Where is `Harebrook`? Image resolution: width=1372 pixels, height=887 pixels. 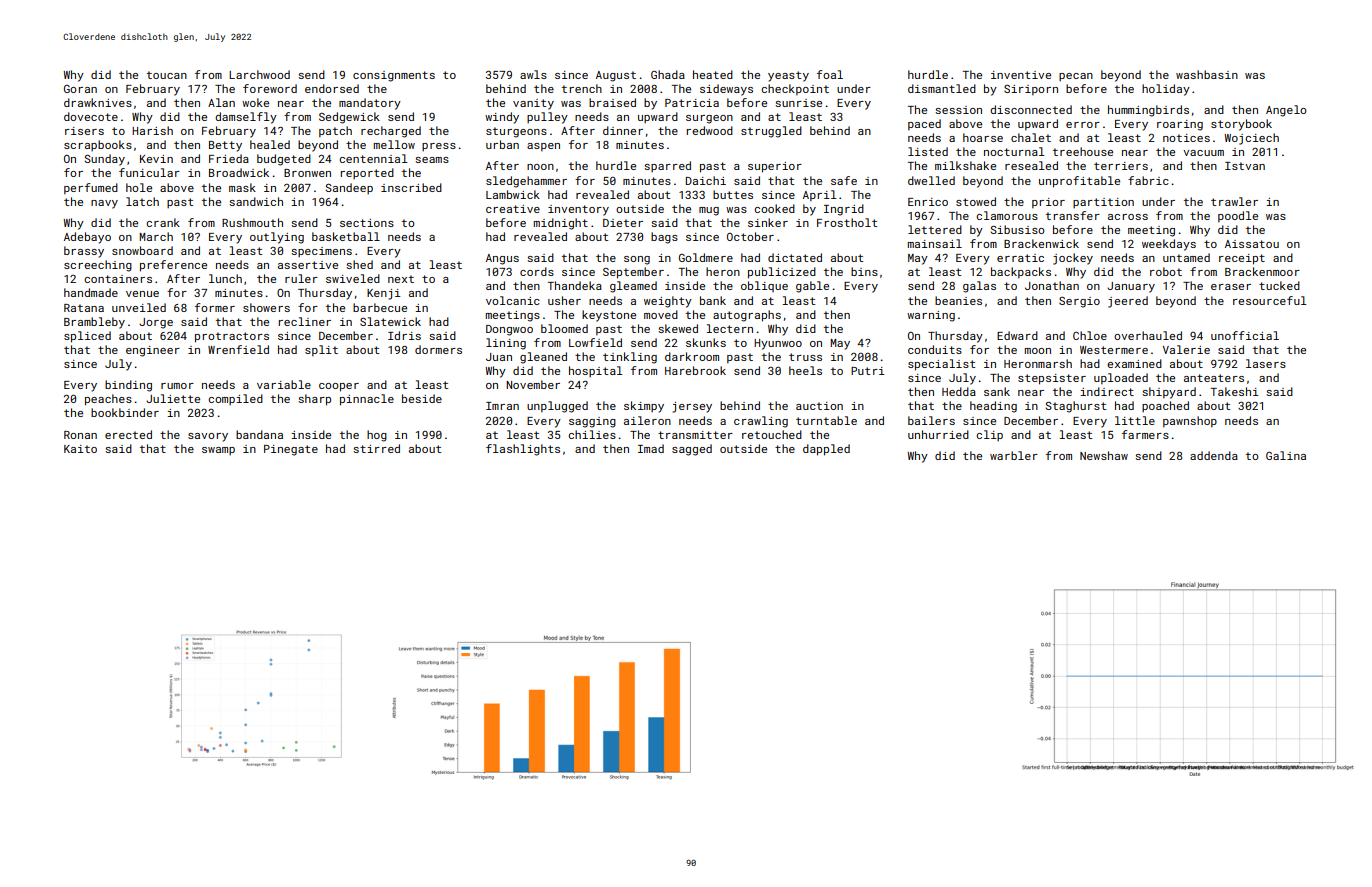 Harebrook is located at coordinates (695, 370).
